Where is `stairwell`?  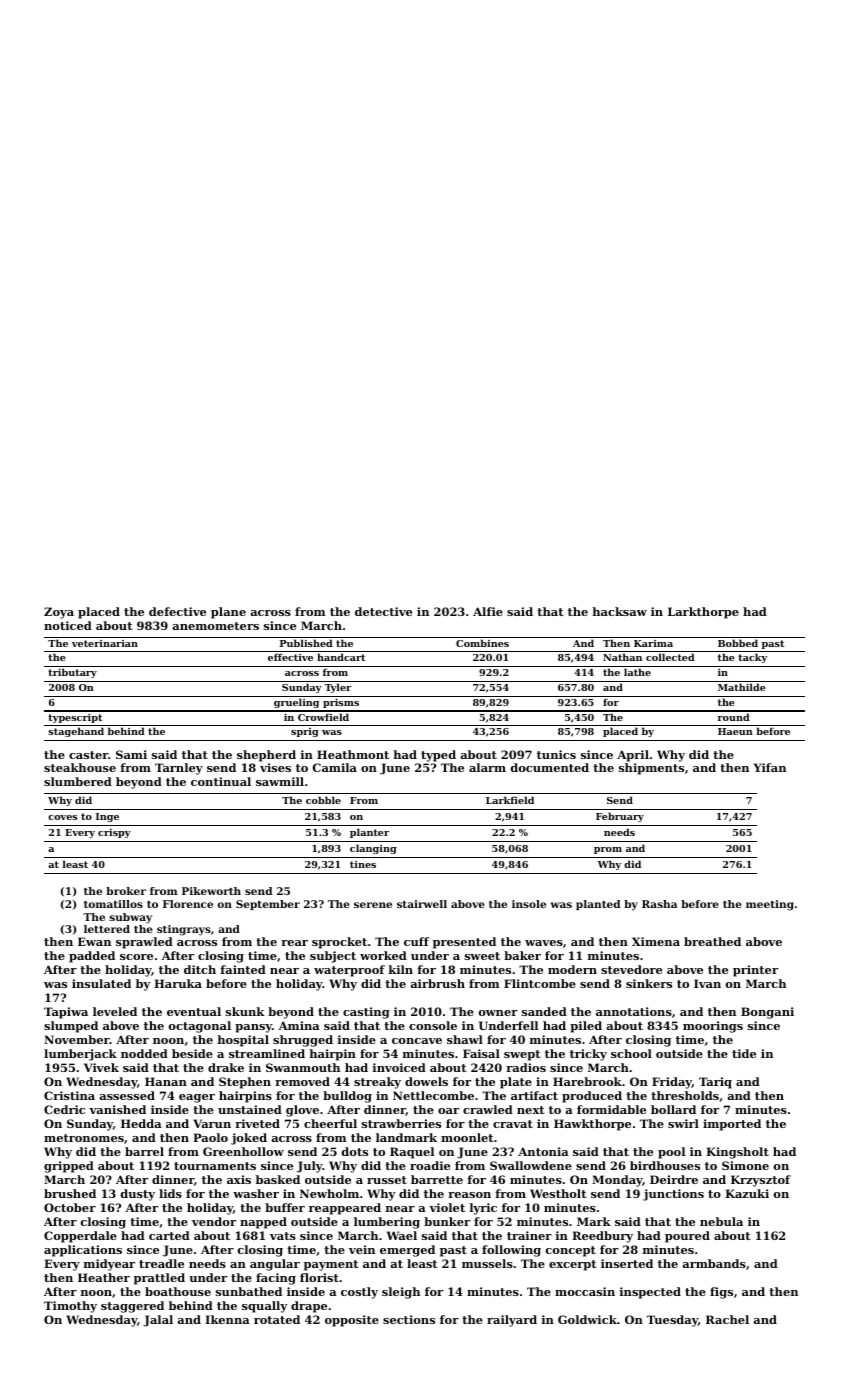 stairwell is located at coordinates (422, 904).
